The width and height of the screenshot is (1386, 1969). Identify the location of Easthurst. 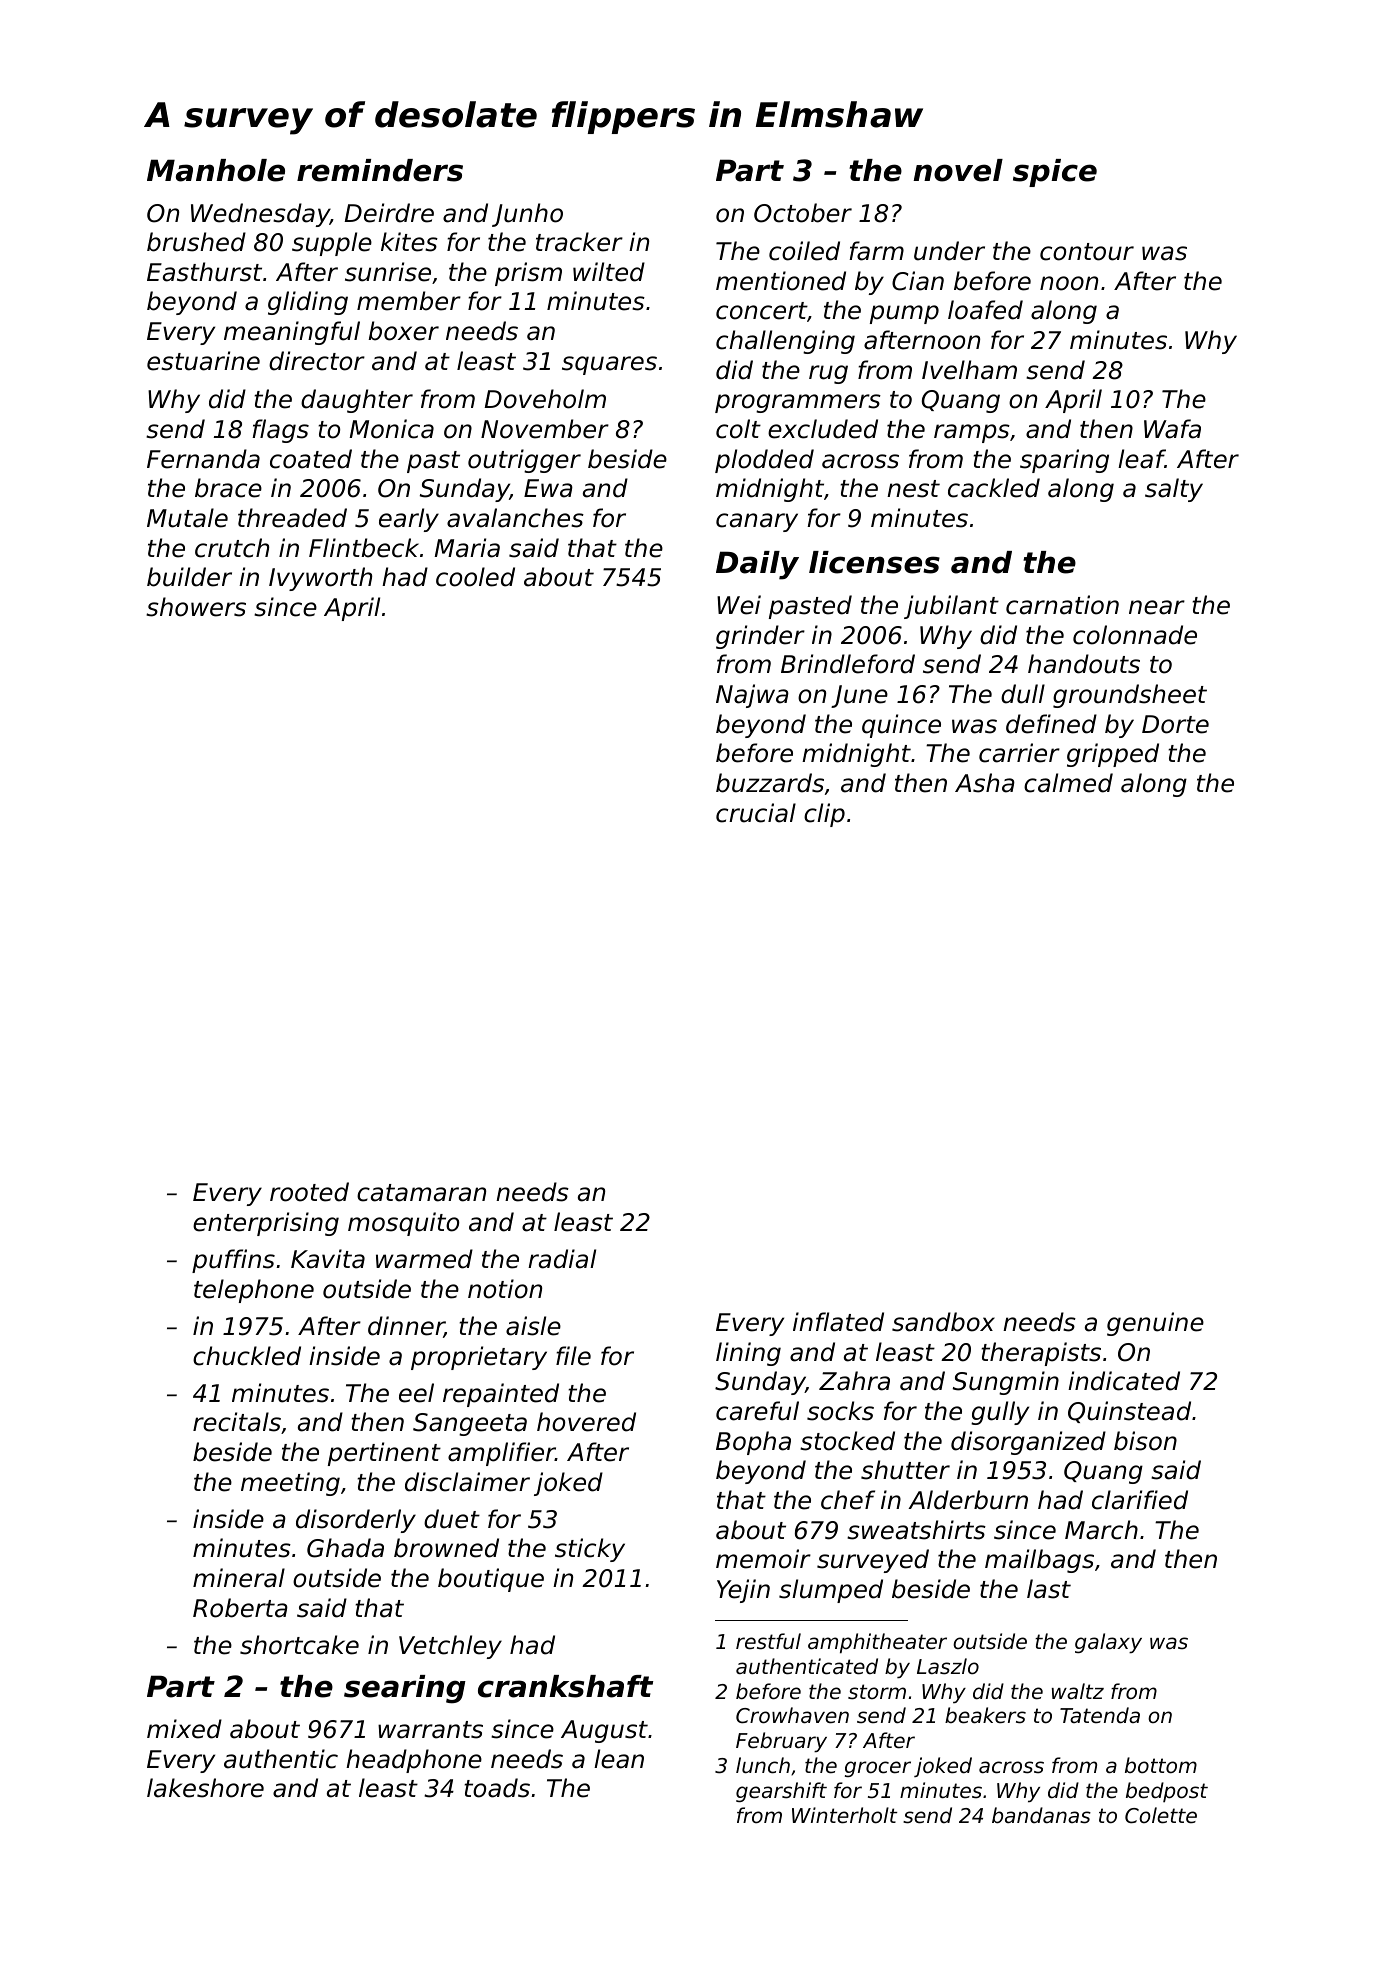
(204, 272).
